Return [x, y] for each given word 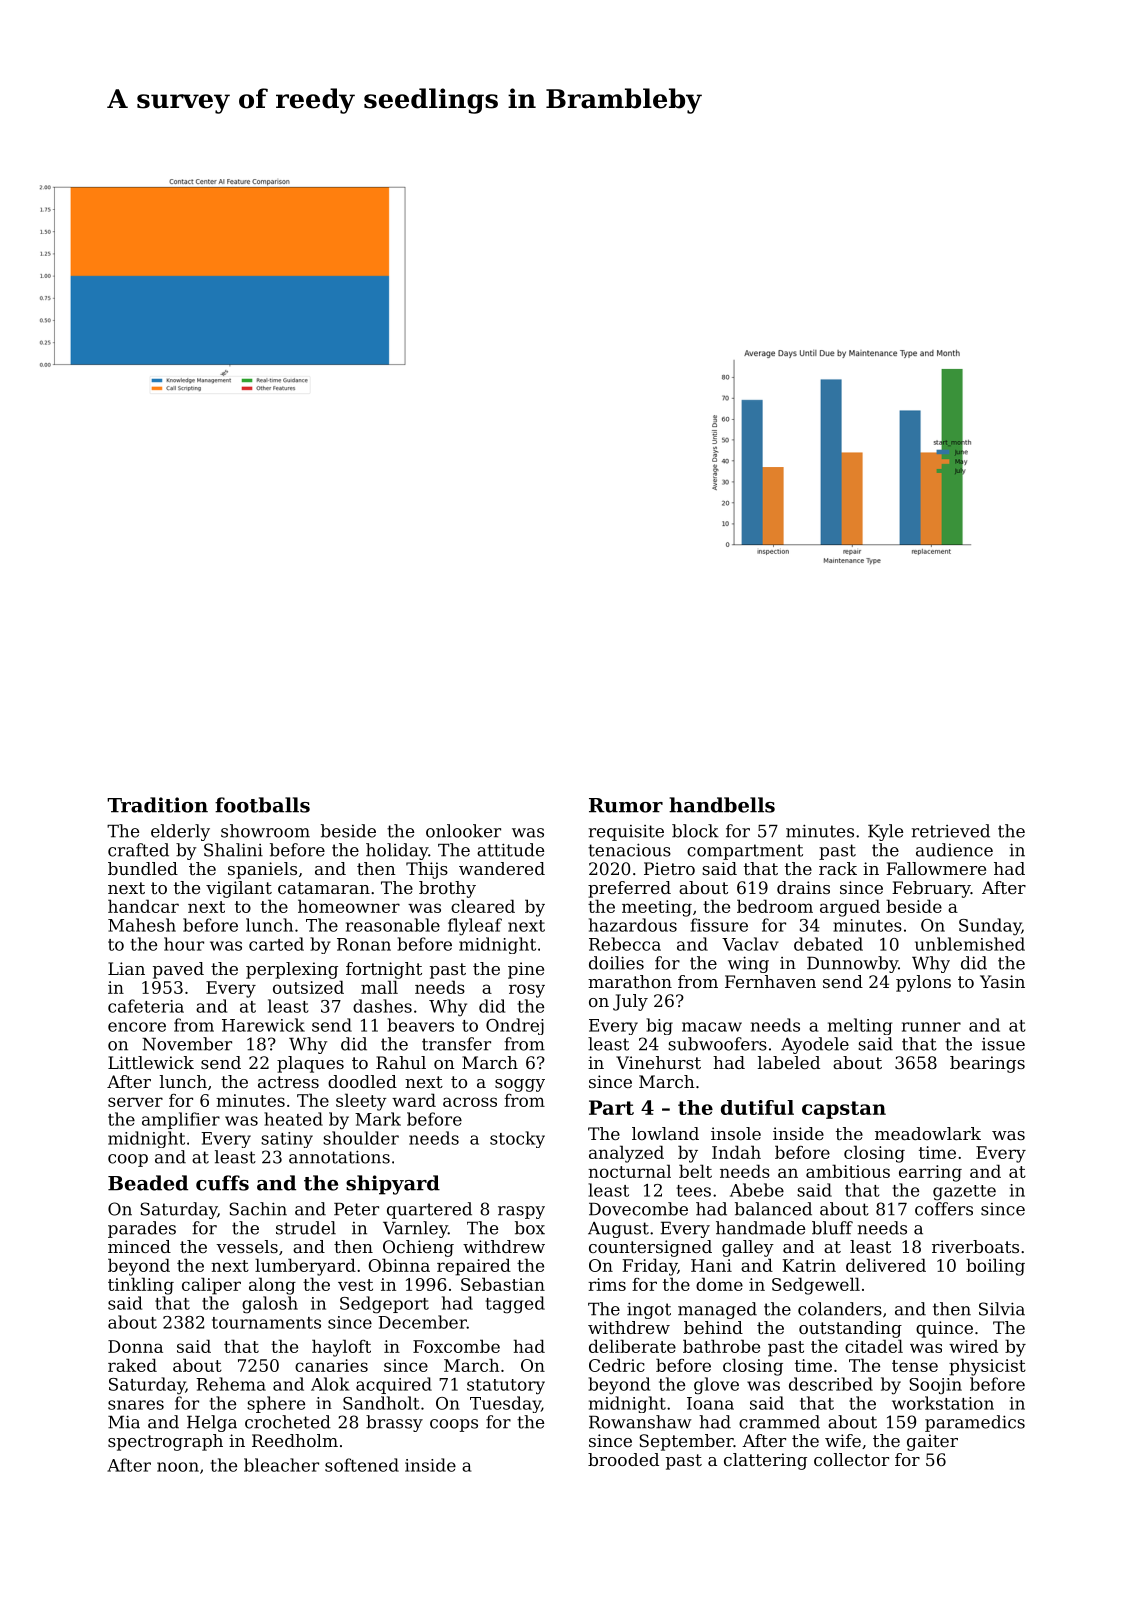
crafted [138, 850]
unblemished [970, 944]
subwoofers [717, 1044]
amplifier [181, 1120]
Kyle [885, 832]
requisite [626, 833]
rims [607, 1284]
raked [132, 1365]
